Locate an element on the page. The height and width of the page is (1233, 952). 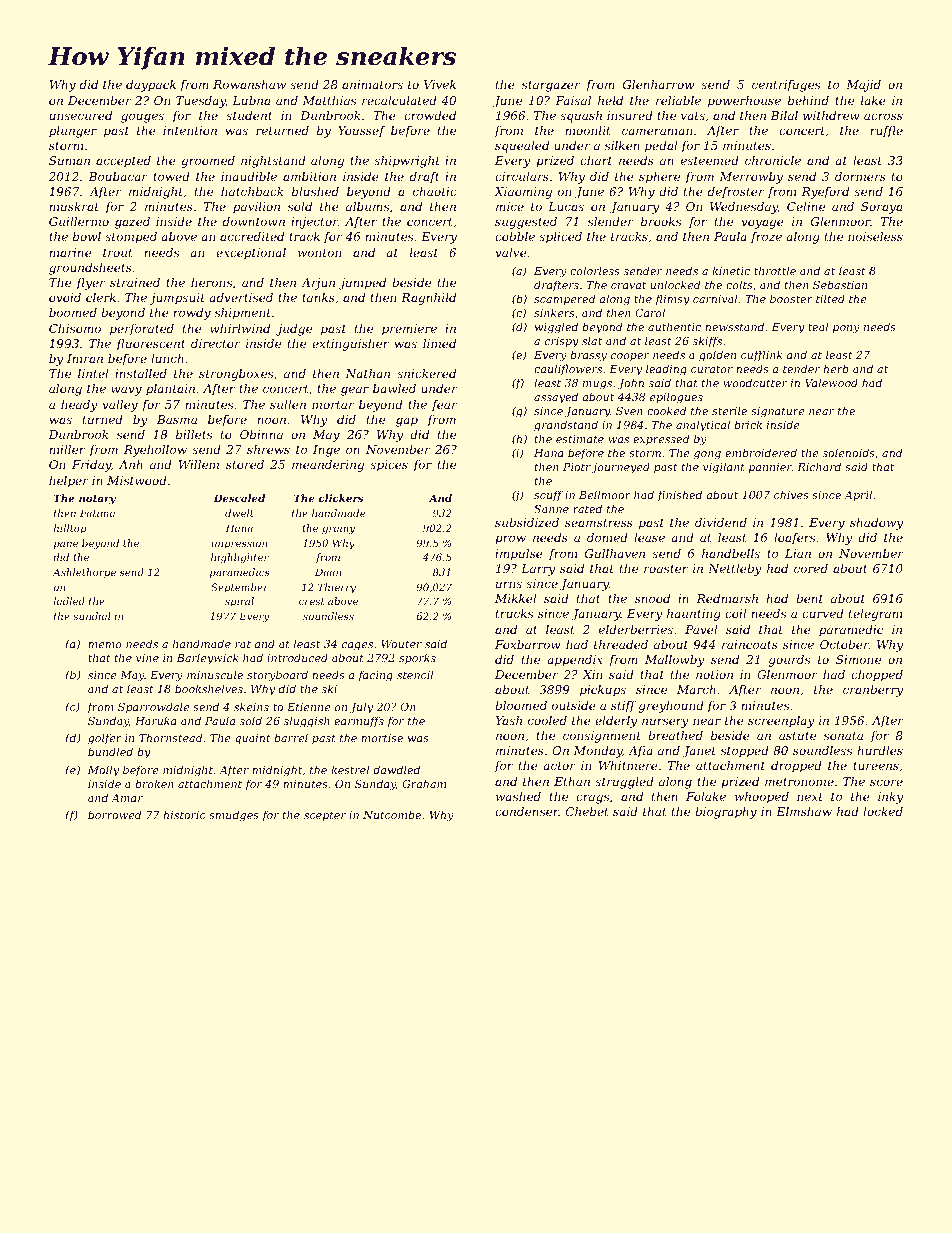
ruffle is located at coordinates (886, 132).
